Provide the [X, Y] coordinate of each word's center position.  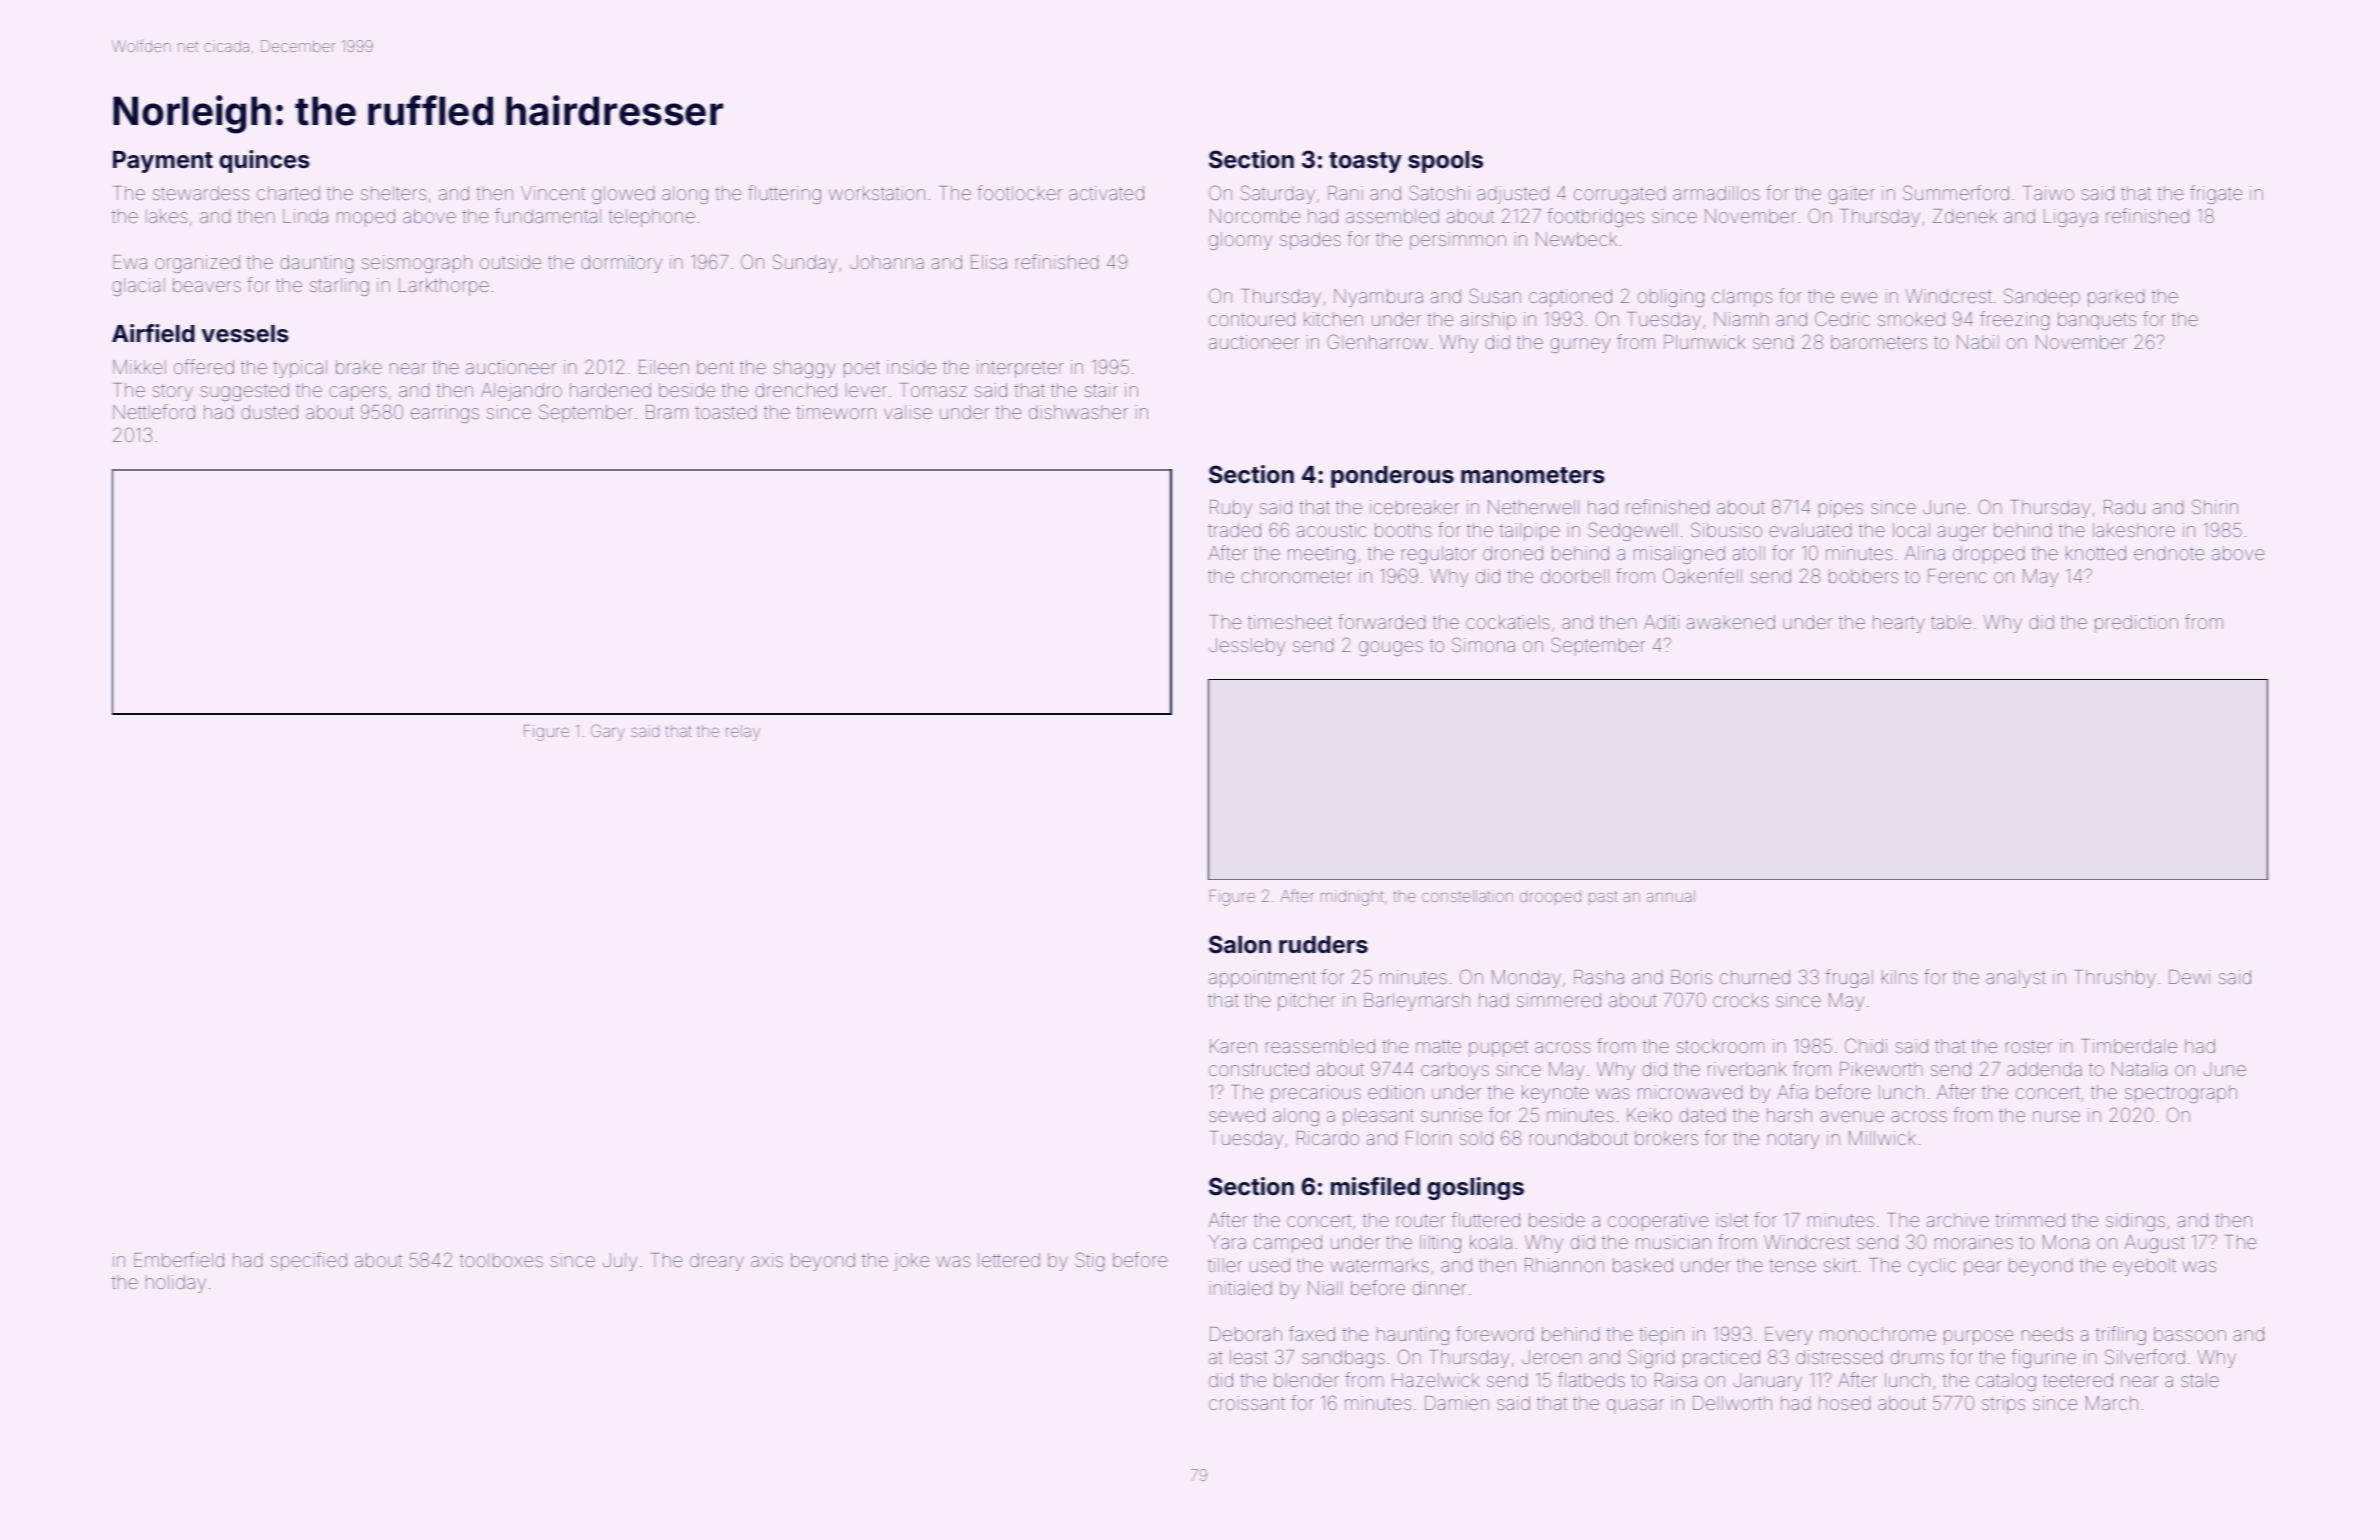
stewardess [201, 193]
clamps [1742, 298]
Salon [1240, 944]
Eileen [664, 367]
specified [309, 1261]
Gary [608, 732]
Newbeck [1576, 239]
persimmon [1458, 241]
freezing [2014, 320]
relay [743, 733]
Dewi [2189, 977]
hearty [1899, 624]
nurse [2056, 1116]
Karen [1233, 1046]
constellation [1467, 896]
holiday [176, 1284]
